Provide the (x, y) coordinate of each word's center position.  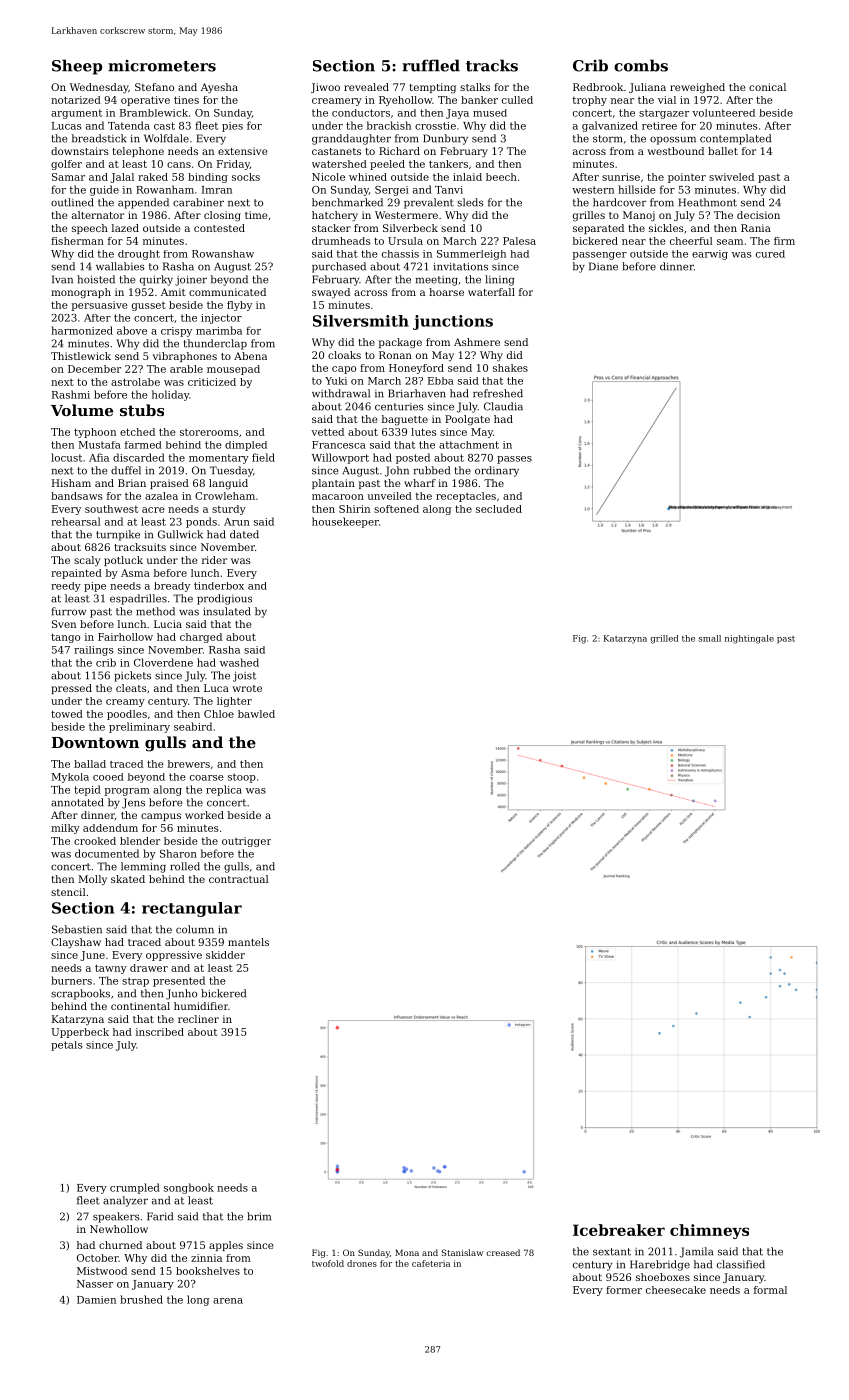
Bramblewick (154, 113)
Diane (603, 266)
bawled (256, 714)
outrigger (246, 842)
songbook (189, 1188)
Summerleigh (471, 255)
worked (204, 815)
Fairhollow (125, 637)
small (710, 638)
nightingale (749, 639)
